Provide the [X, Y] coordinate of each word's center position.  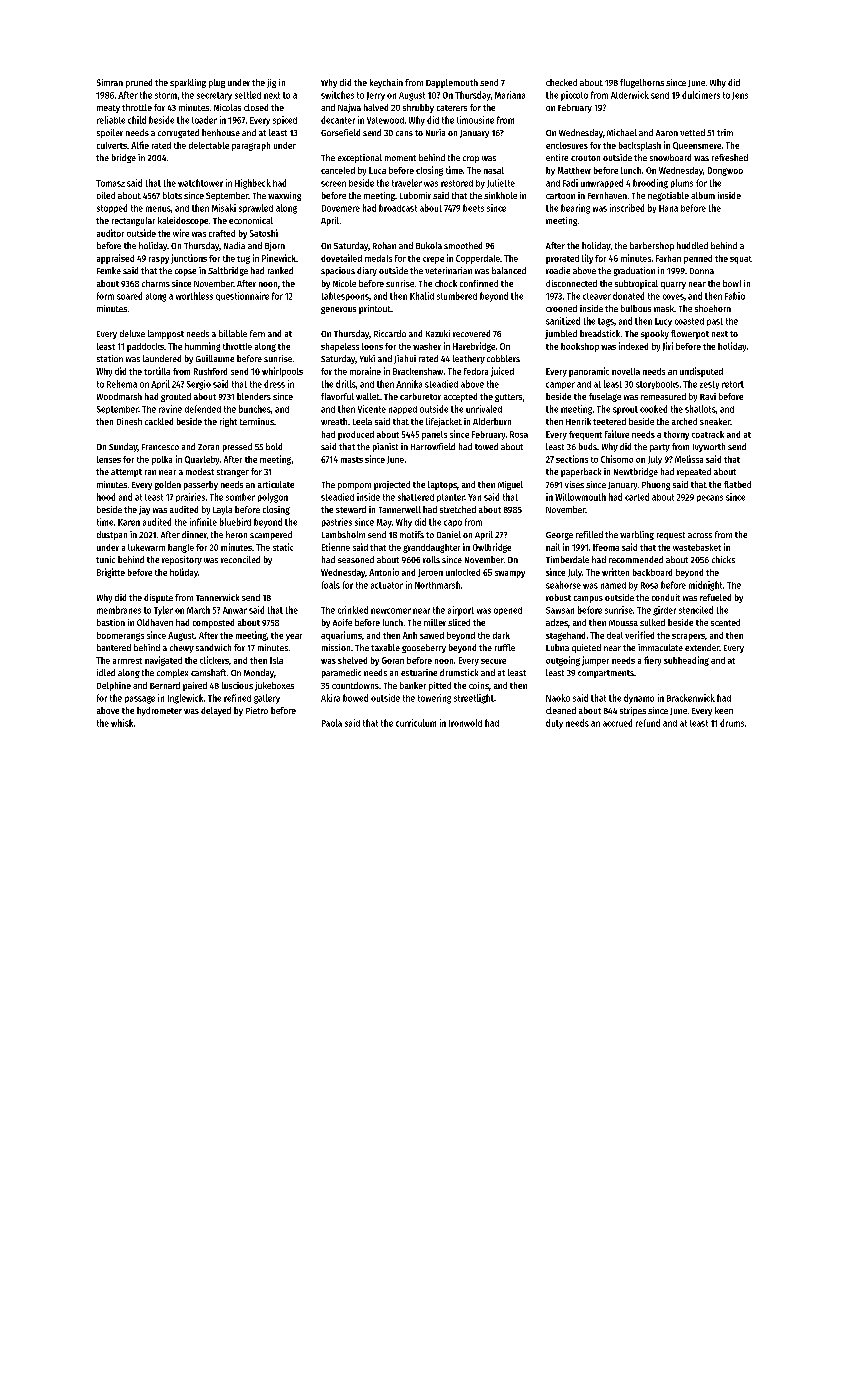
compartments [606, 674]
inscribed [627, 208]
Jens [740, 96]
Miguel [510, 485]
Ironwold [465, 723]
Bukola [429, 245]
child [137, 120]
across [700, 535]
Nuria [435, 132]
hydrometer [159, 711]
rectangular [133, 221]
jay [144, 510]
